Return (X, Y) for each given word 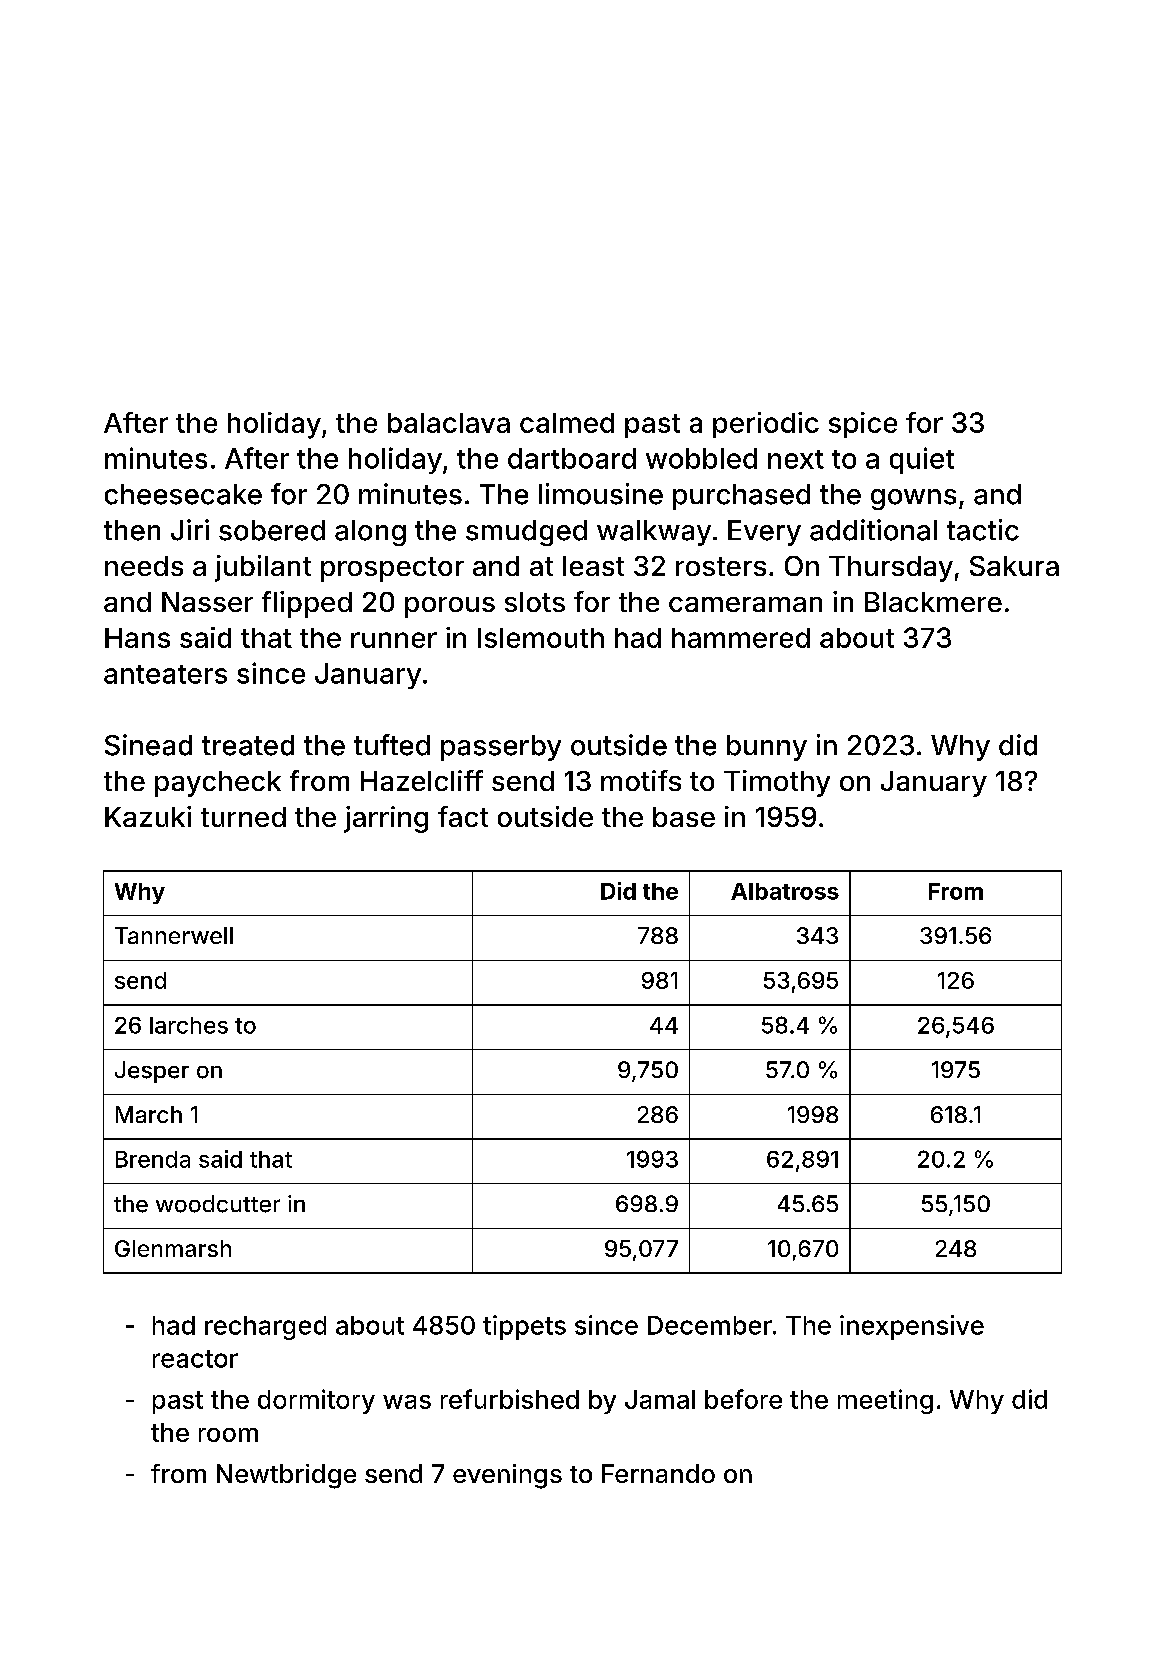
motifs (641, 780)
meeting (885, 1401)
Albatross (785, 891)
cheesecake (183, 494)
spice (863, 425)
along (370, 533)
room (228, 1435)
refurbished (510, 1399)
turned (243, 817)
